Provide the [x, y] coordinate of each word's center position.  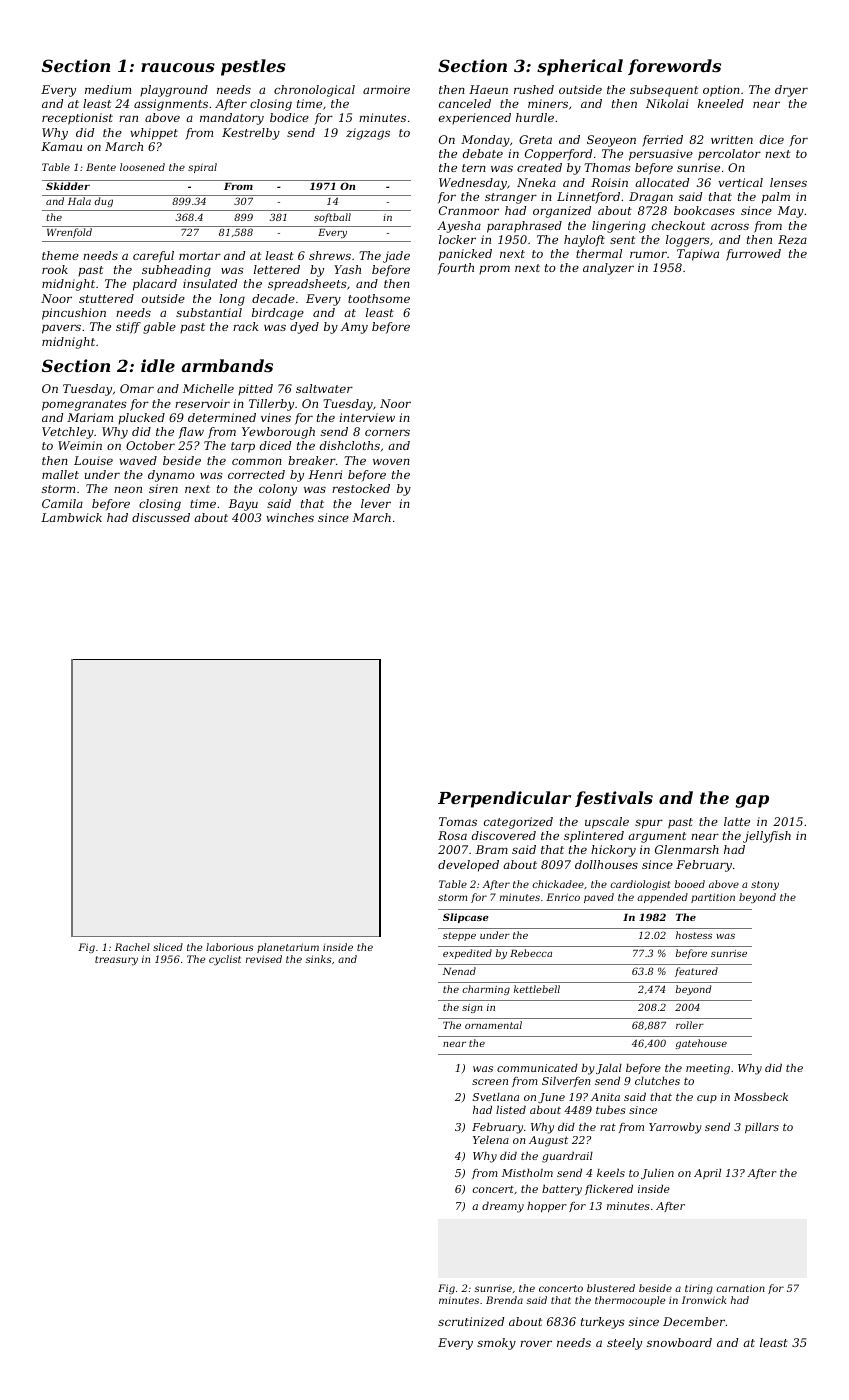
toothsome [379, 298]
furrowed [753, 255]
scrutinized [471, 1321]
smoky [496, 1344]
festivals [614, 799]
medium [108, 89]
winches [290, 517]
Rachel [132, 947]
